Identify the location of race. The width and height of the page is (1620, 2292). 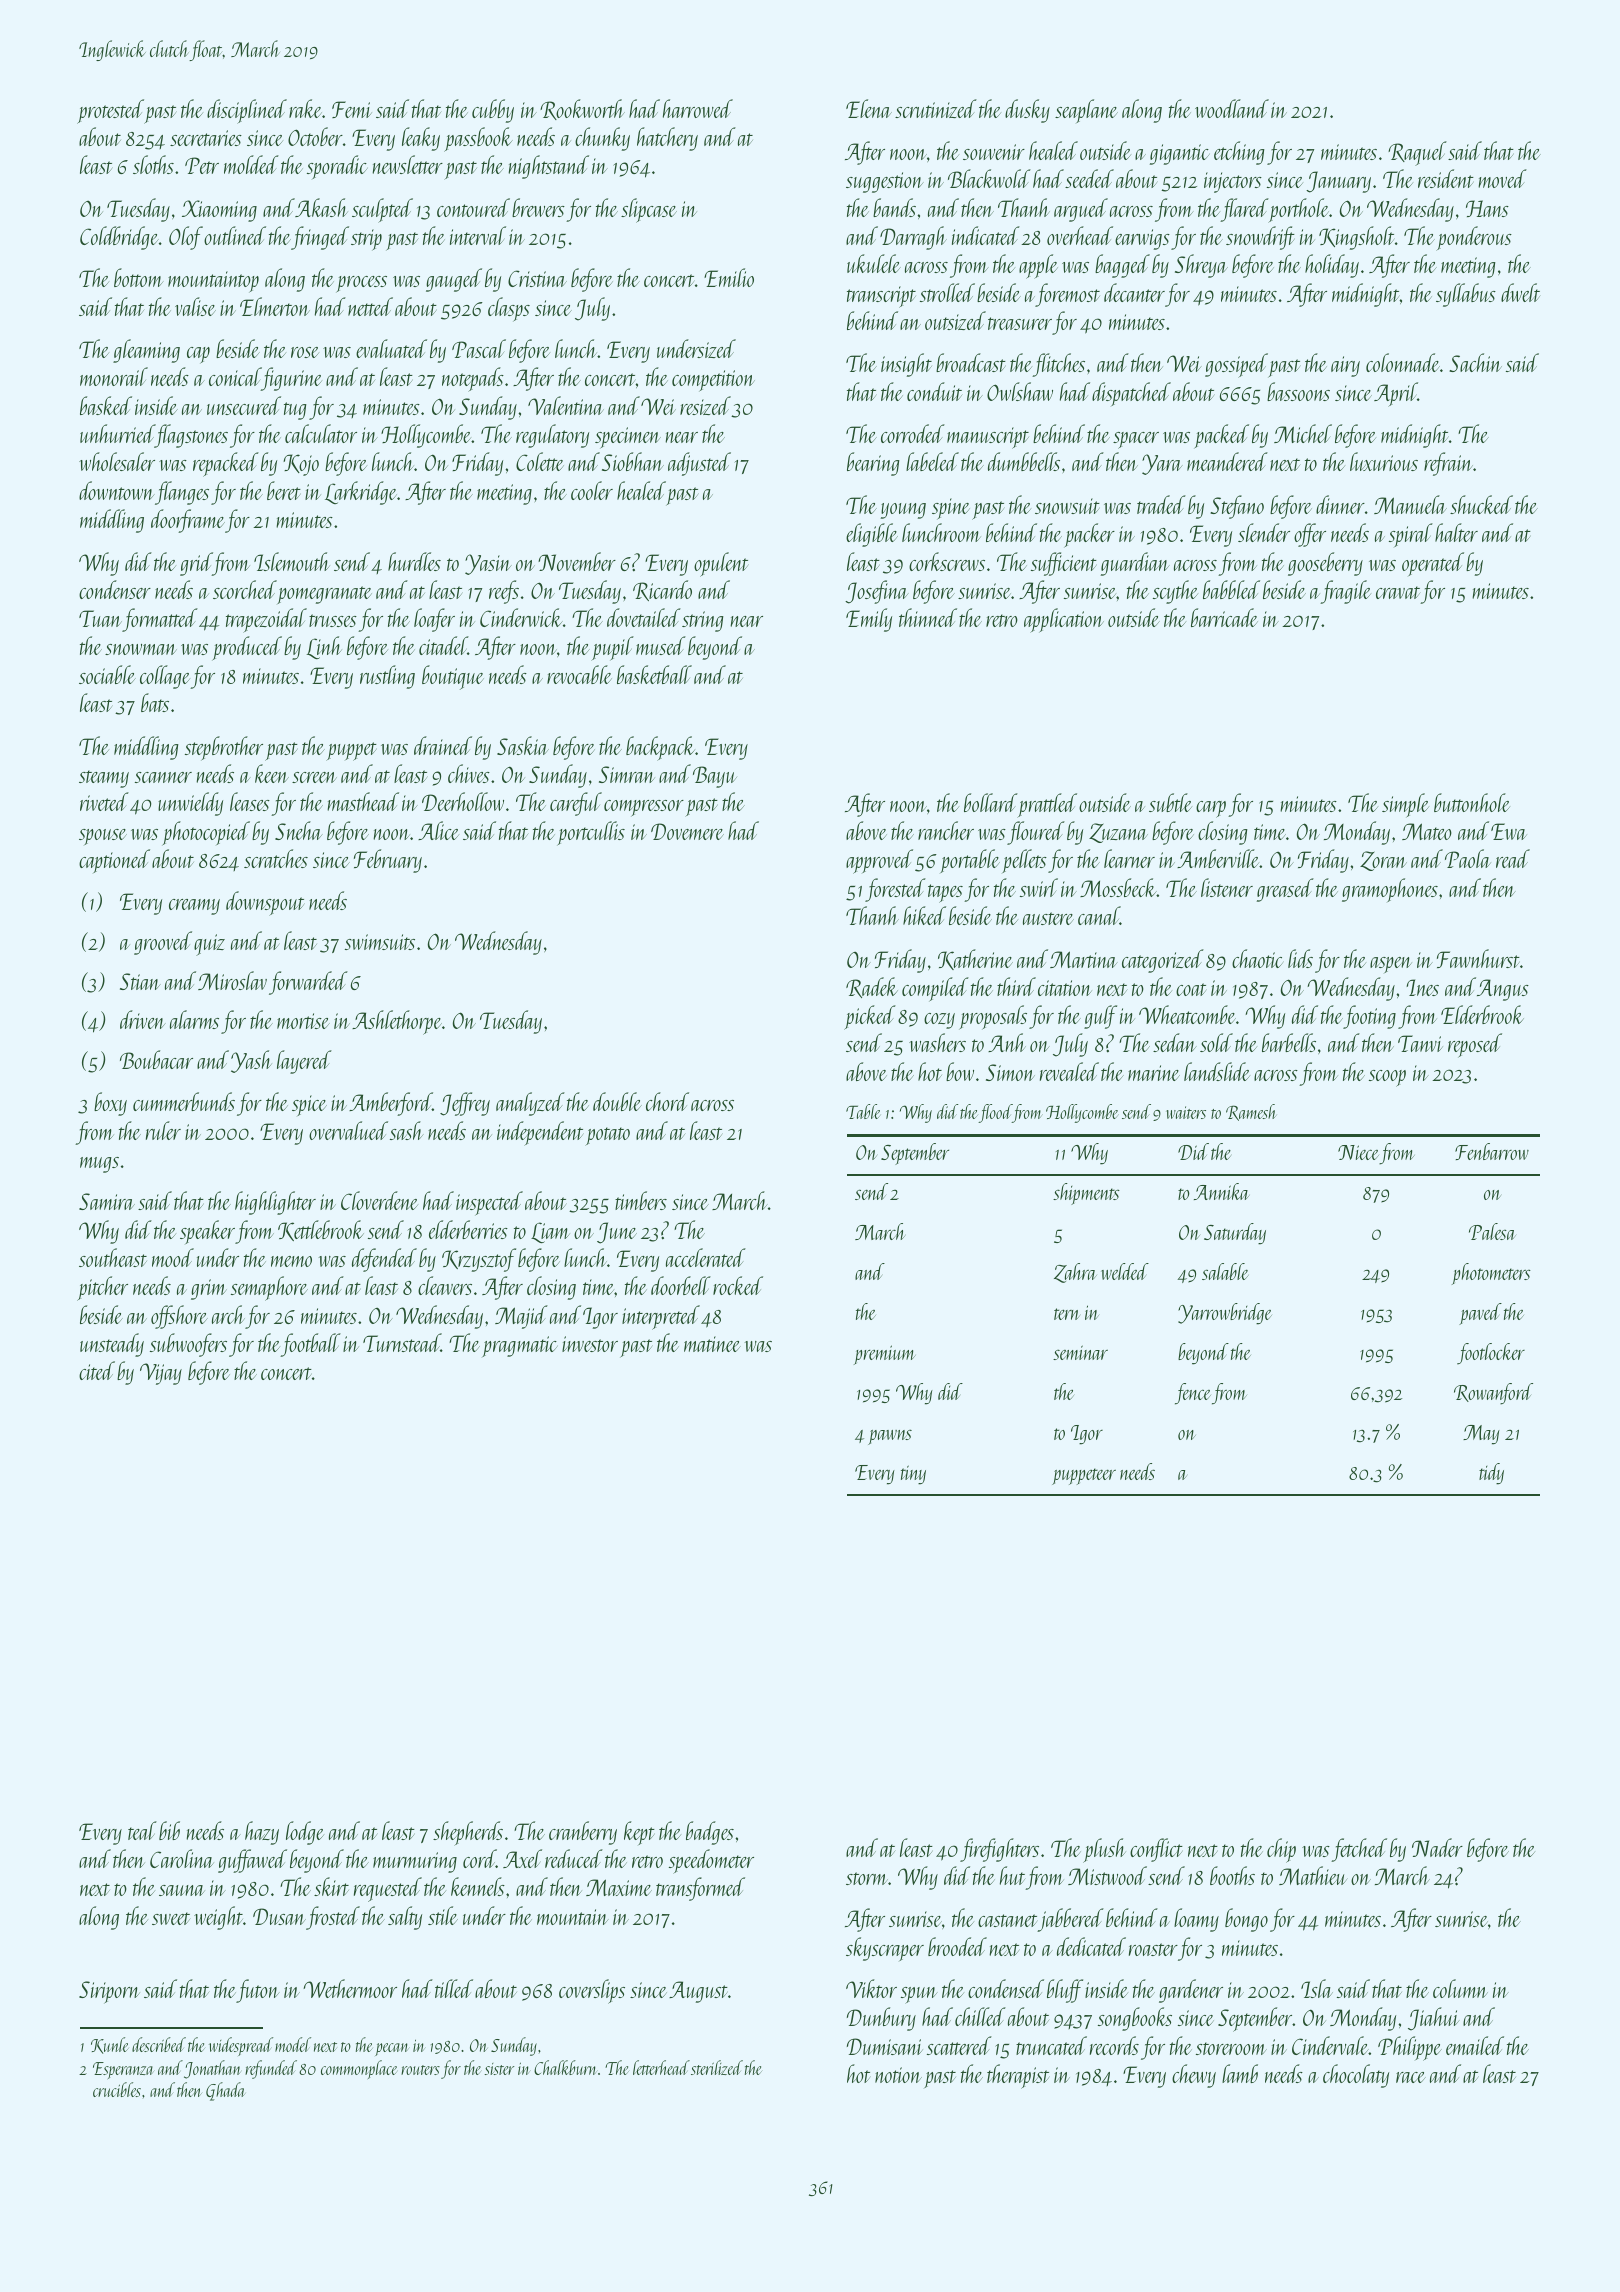
(1411, 2077).
